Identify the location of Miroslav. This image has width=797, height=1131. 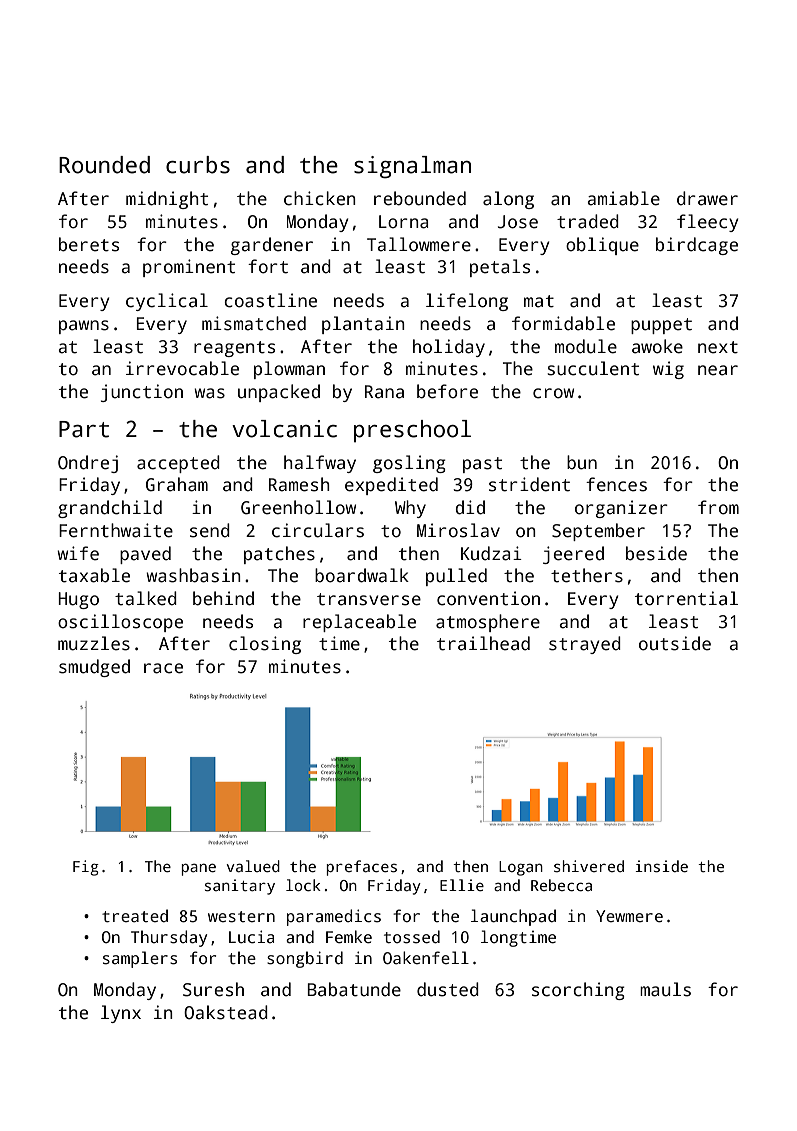
(458, 530).
